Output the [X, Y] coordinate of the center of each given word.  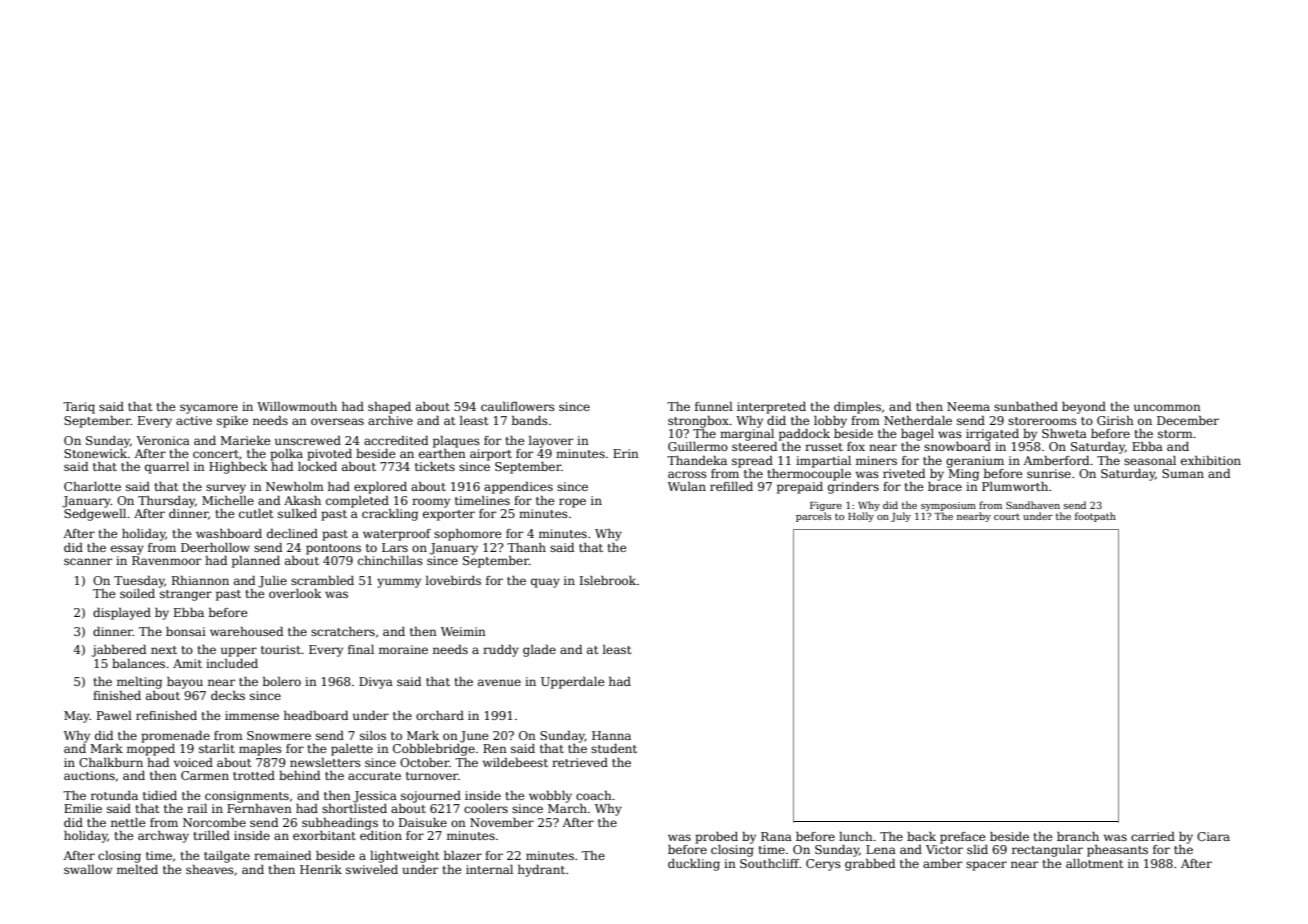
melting [139, 683]
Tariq [79, 408]
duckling [694, 865]
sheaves [210, 869]
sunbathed [1026, 406]
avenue [499, 682]
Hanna [611, 735]
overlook [295, 593]
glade [539, 651]
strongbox [698, 422]
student [614, 748]
